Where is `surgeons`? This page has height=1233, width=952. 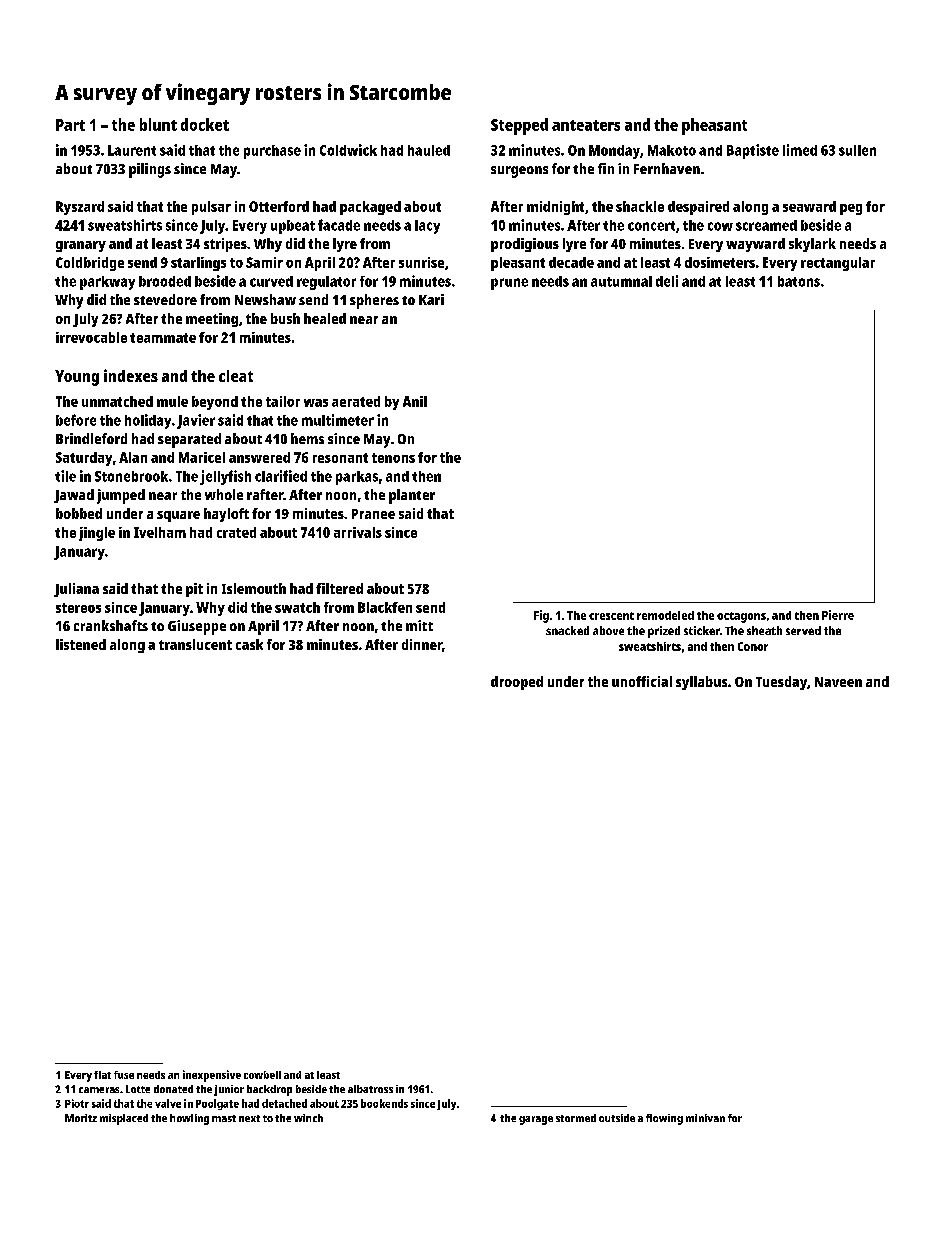 surgeons is located at coordinates (519, 172).
